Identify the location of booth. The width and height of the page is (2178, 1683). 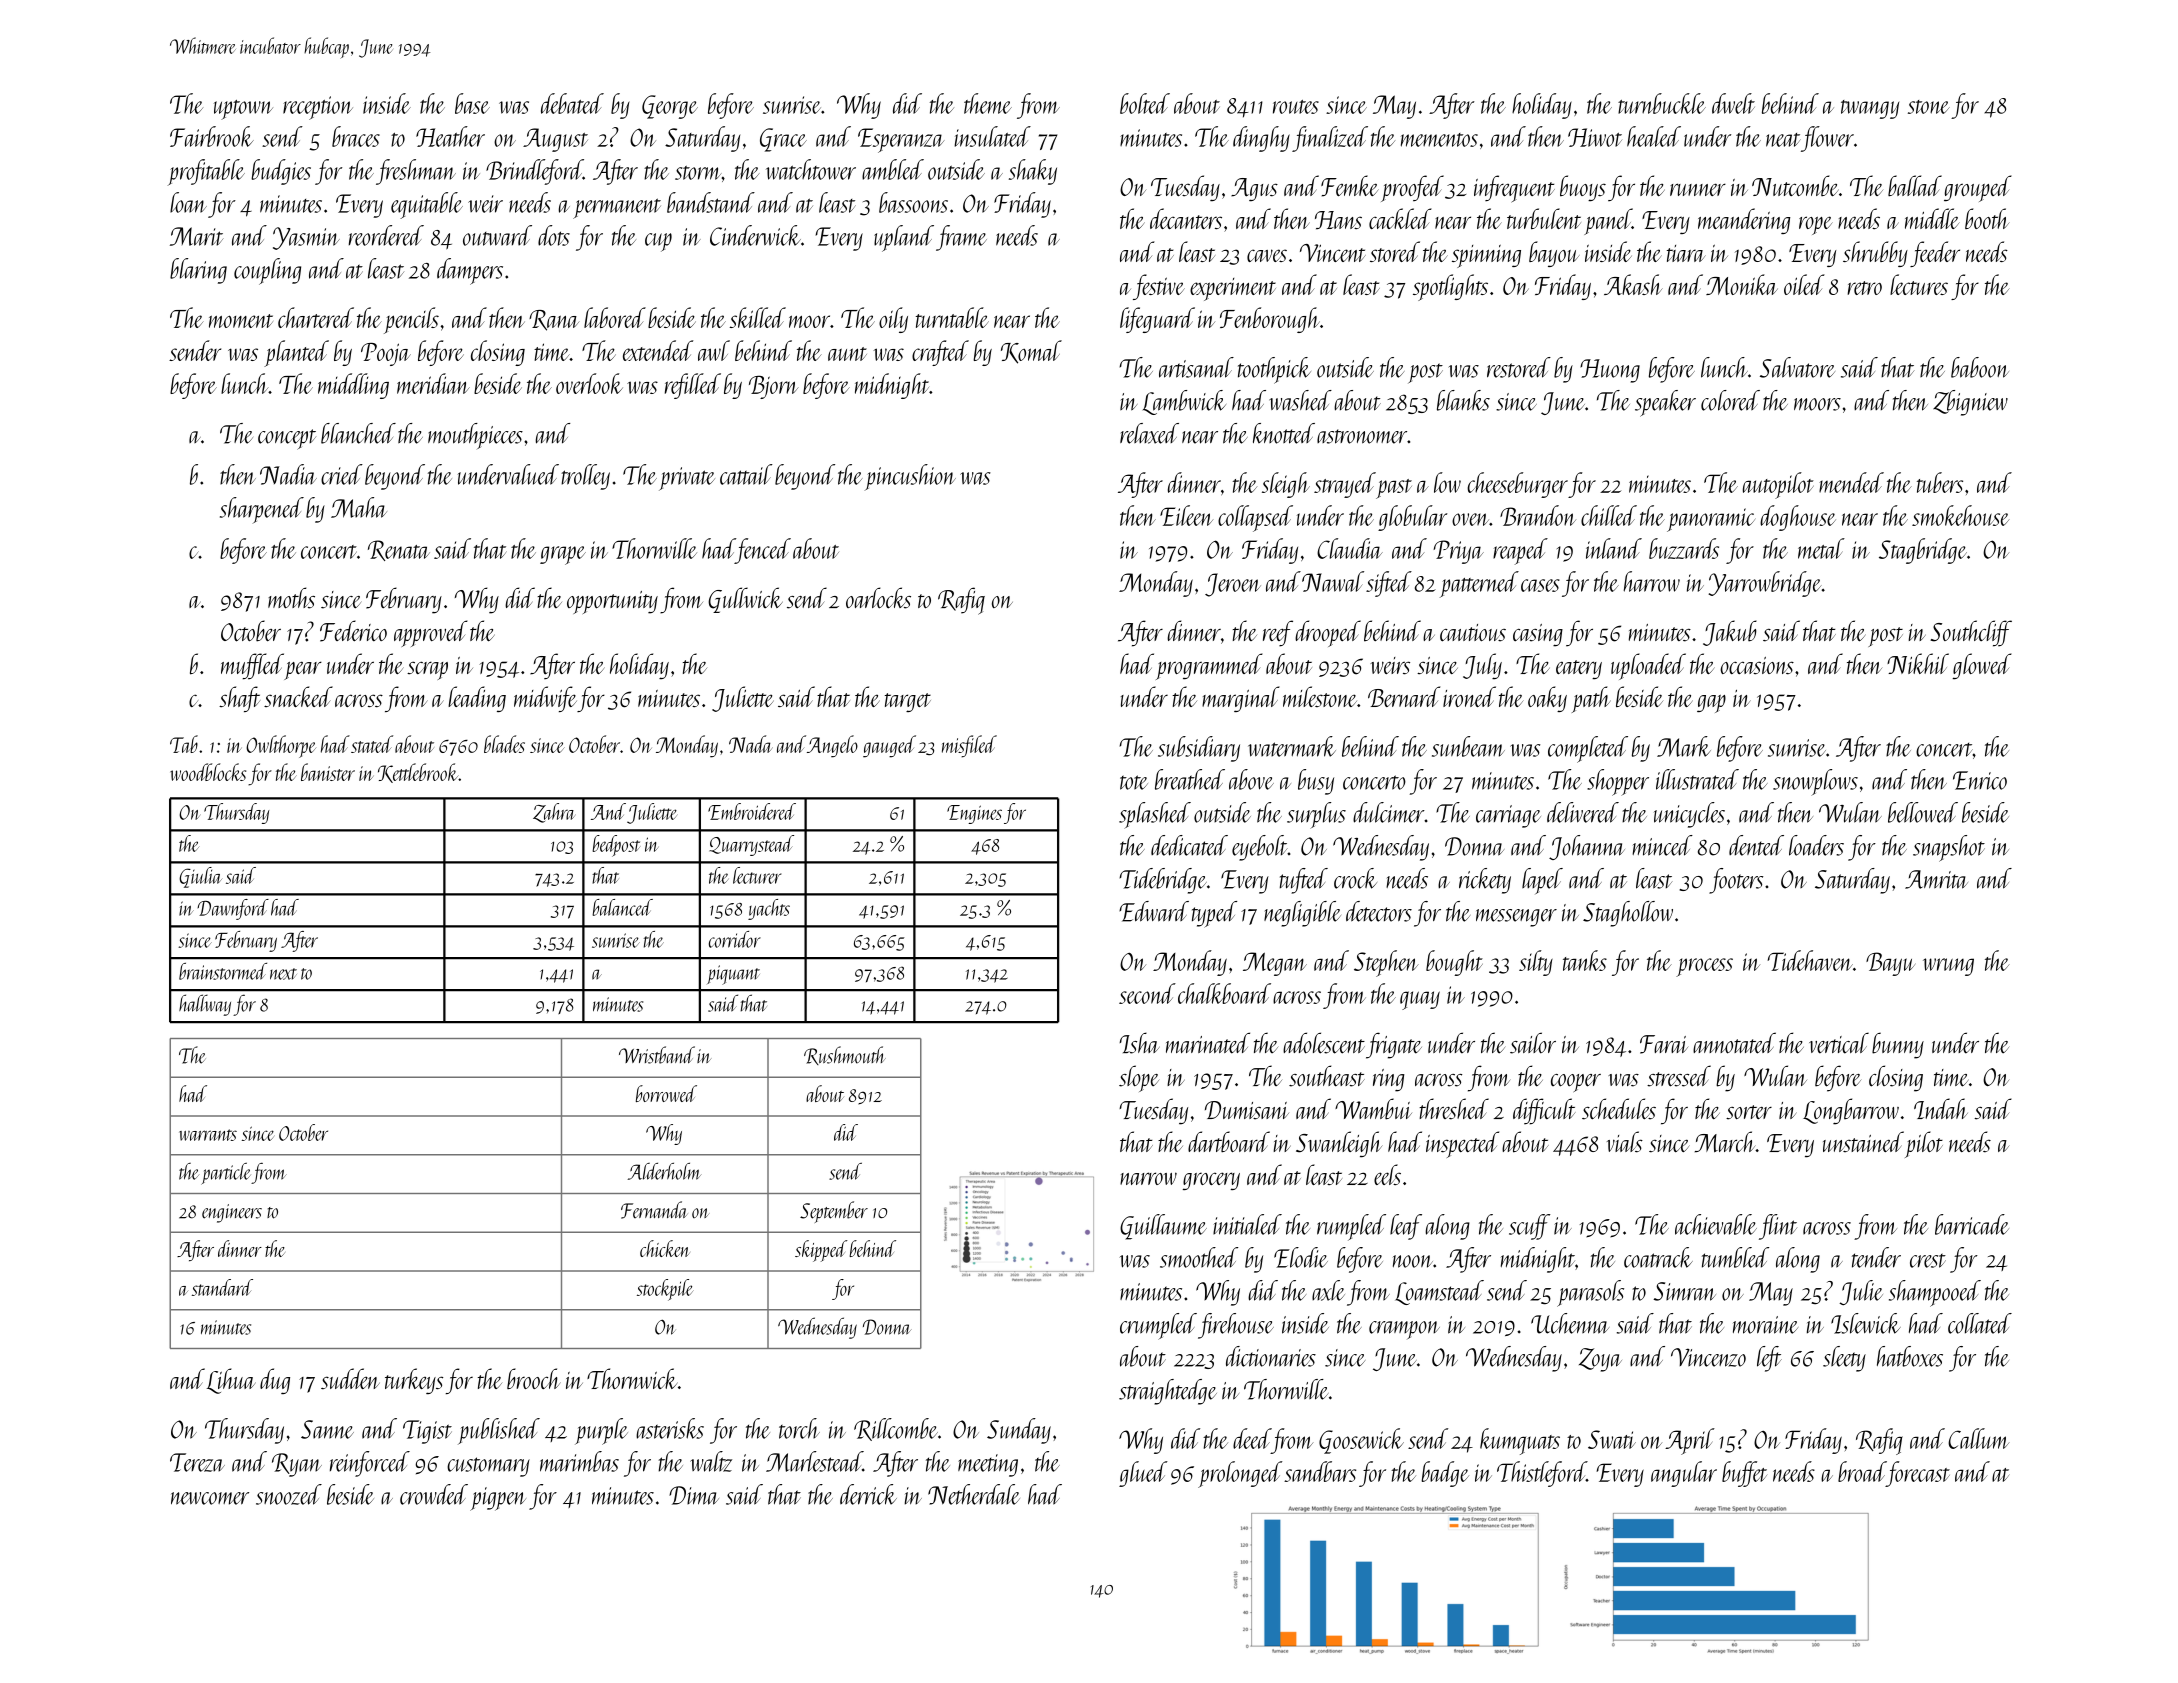
(1987, 218).
